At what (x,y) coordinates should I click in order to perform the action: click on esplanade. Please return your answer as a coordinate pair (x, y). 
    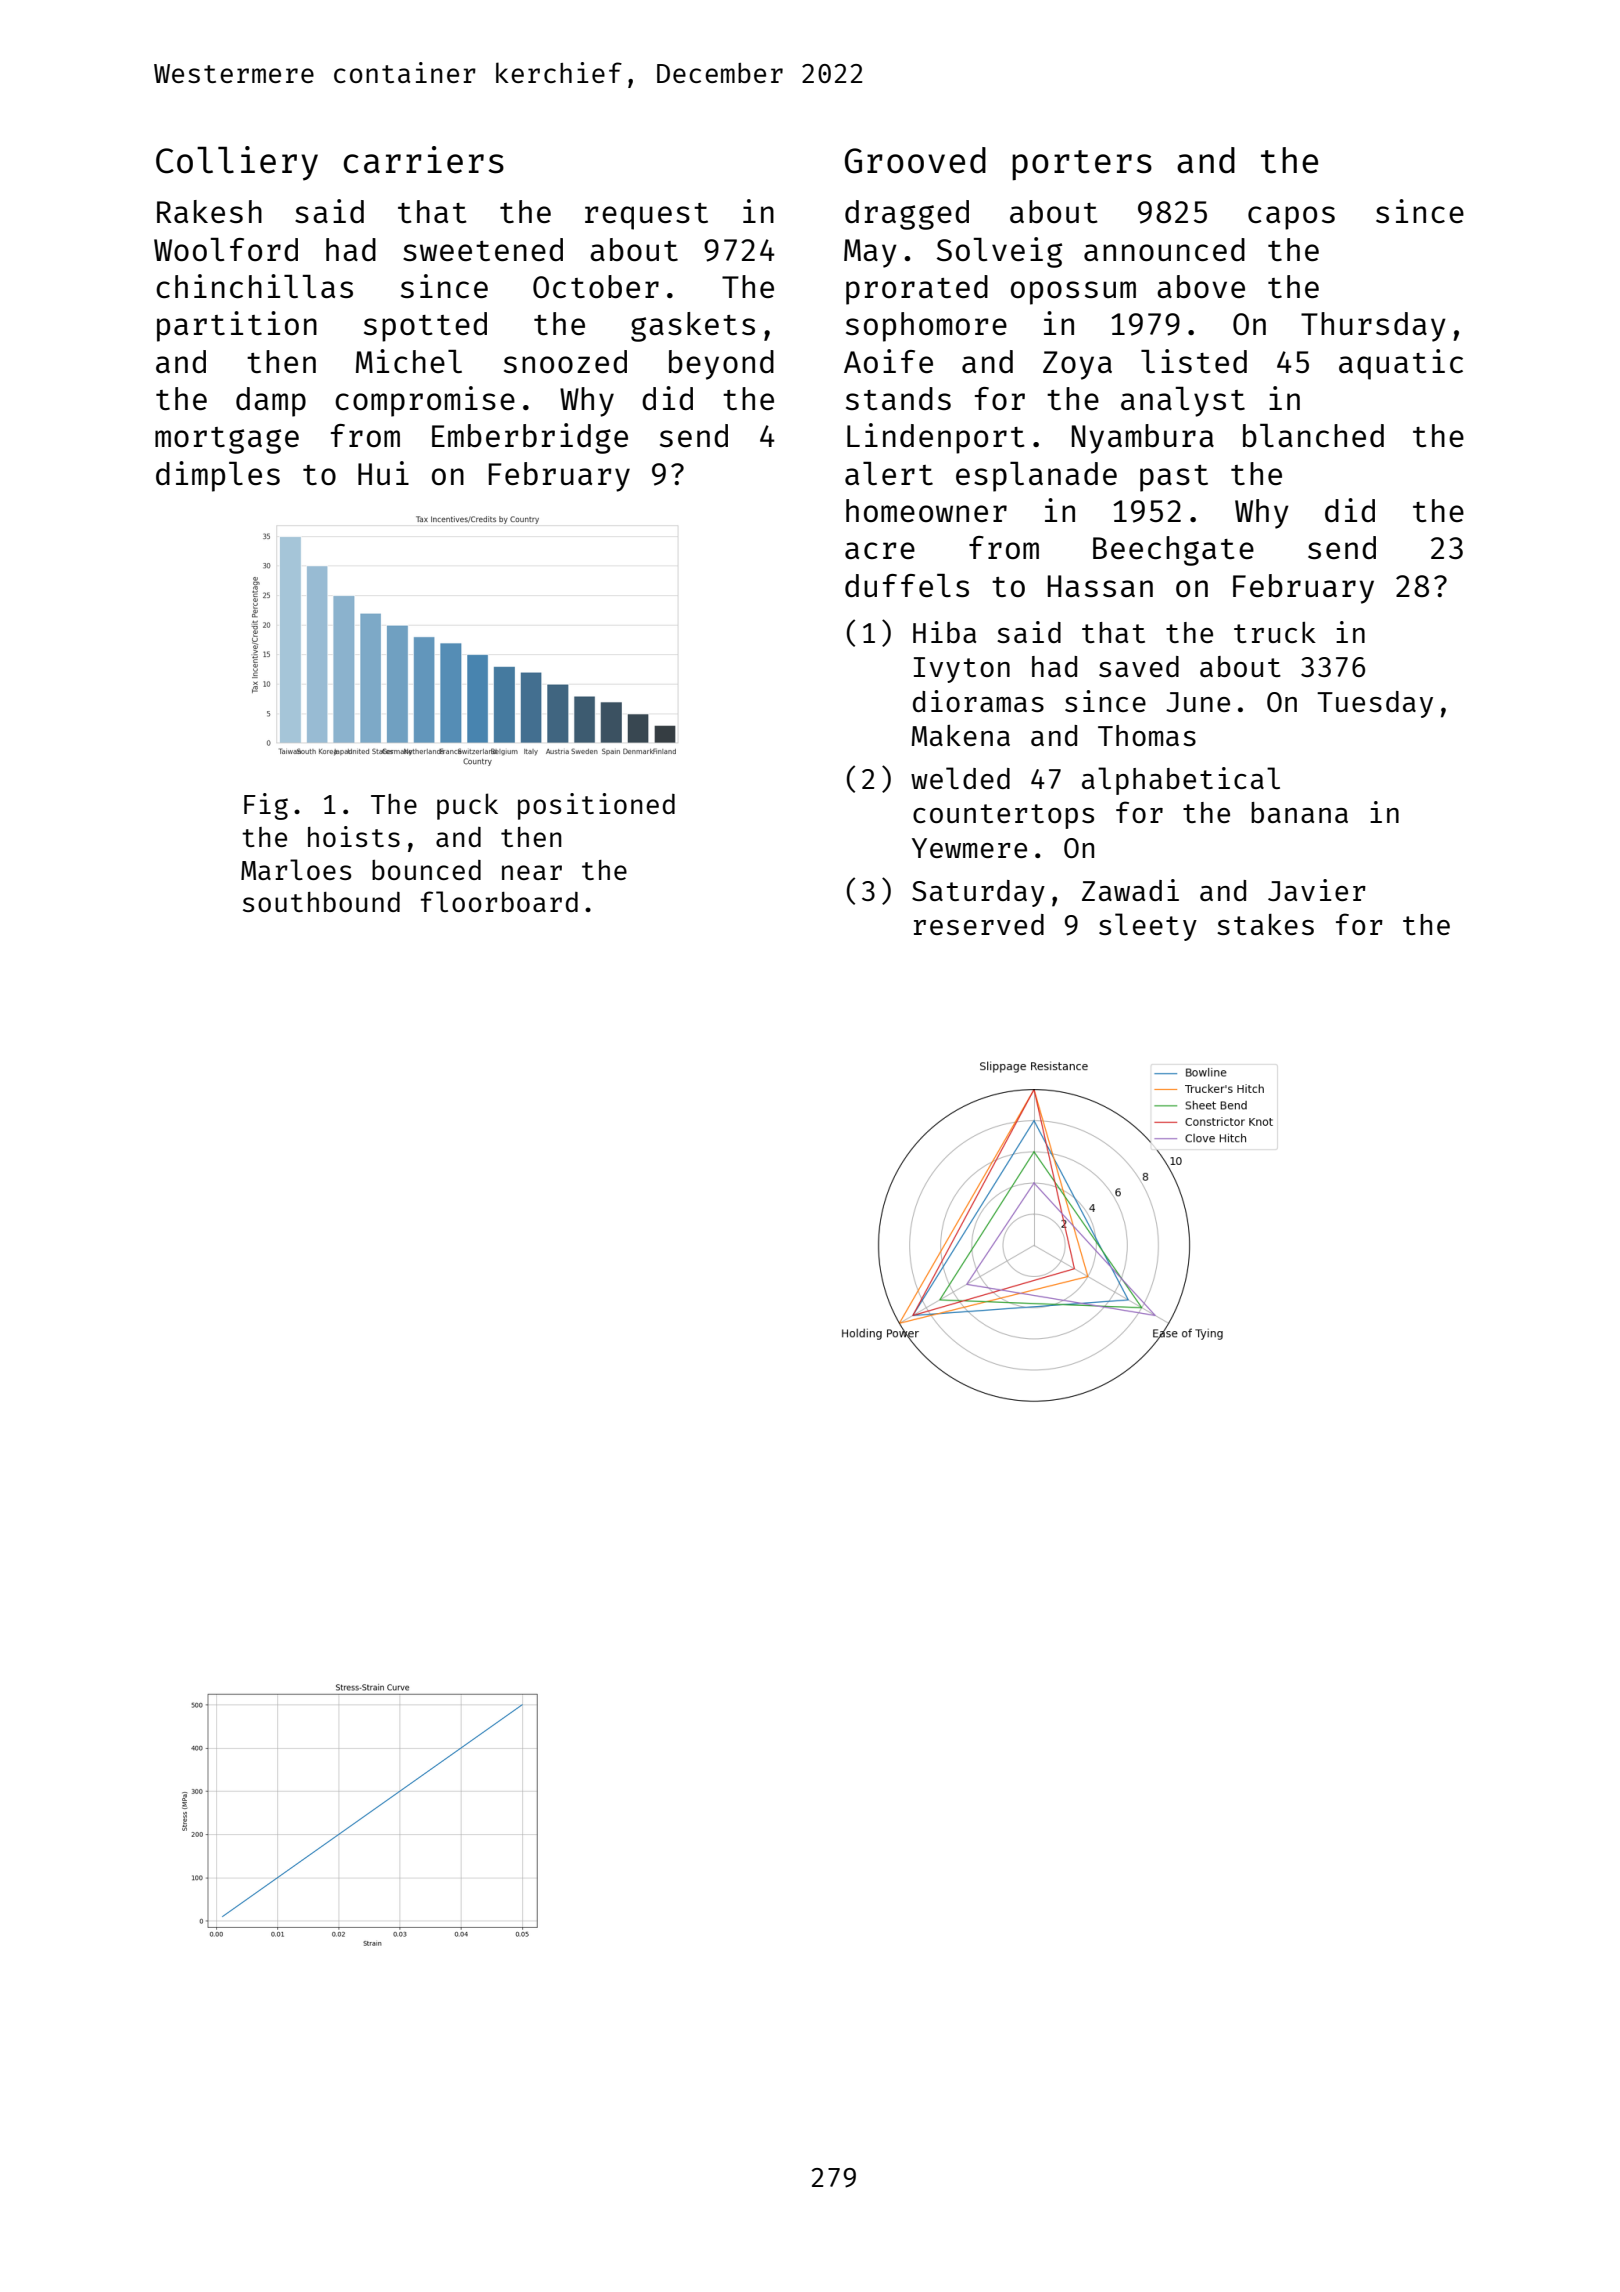
    Looking at the image, I should click on (1036, 477).
